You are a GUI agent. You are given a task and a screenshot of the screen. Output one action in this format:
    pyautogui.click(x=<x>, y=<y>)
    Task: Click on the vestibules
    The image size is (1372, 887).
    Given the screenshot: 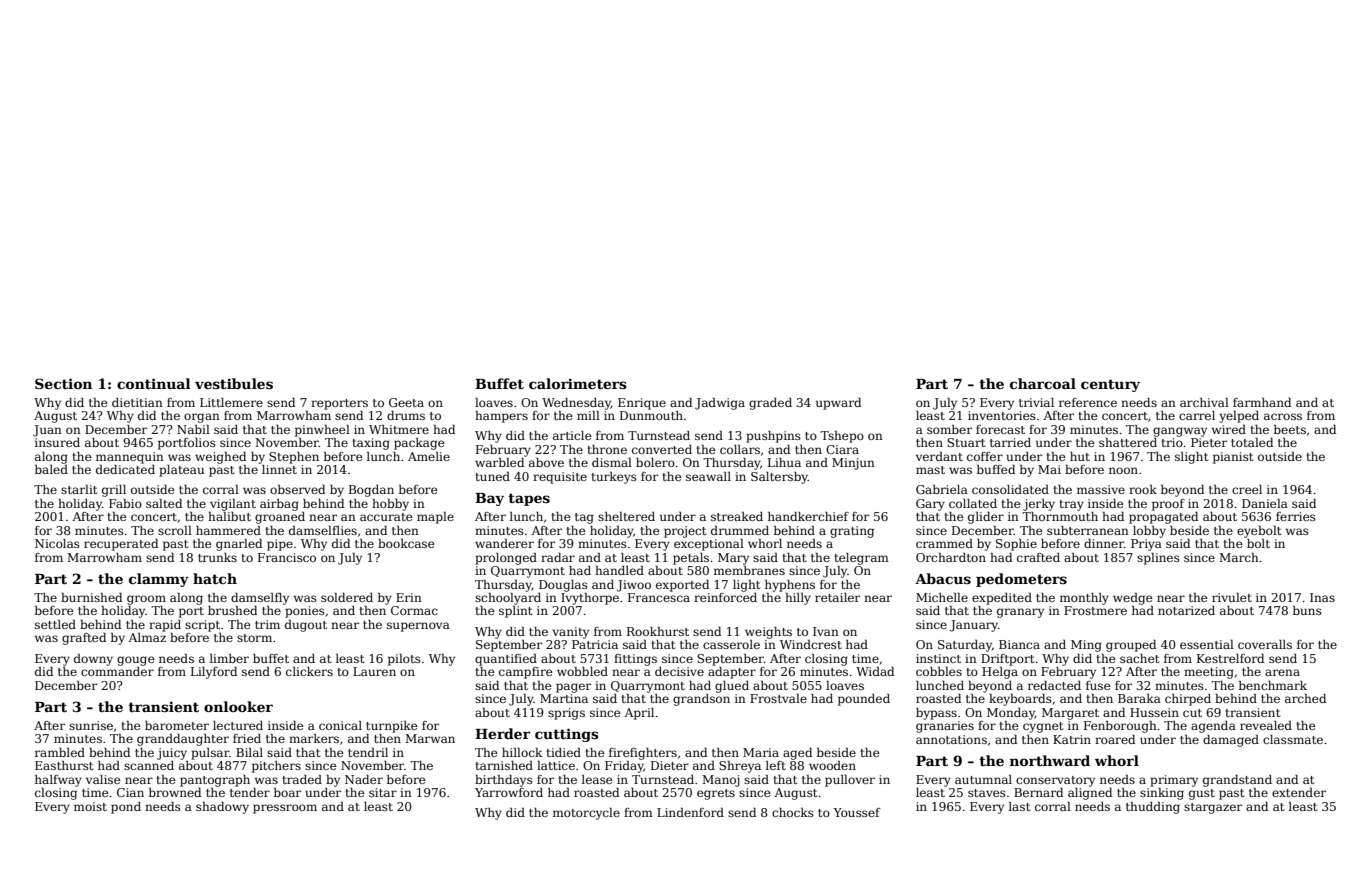 What is the action you would take?
    pyautogui.click(x=234, y=383)
